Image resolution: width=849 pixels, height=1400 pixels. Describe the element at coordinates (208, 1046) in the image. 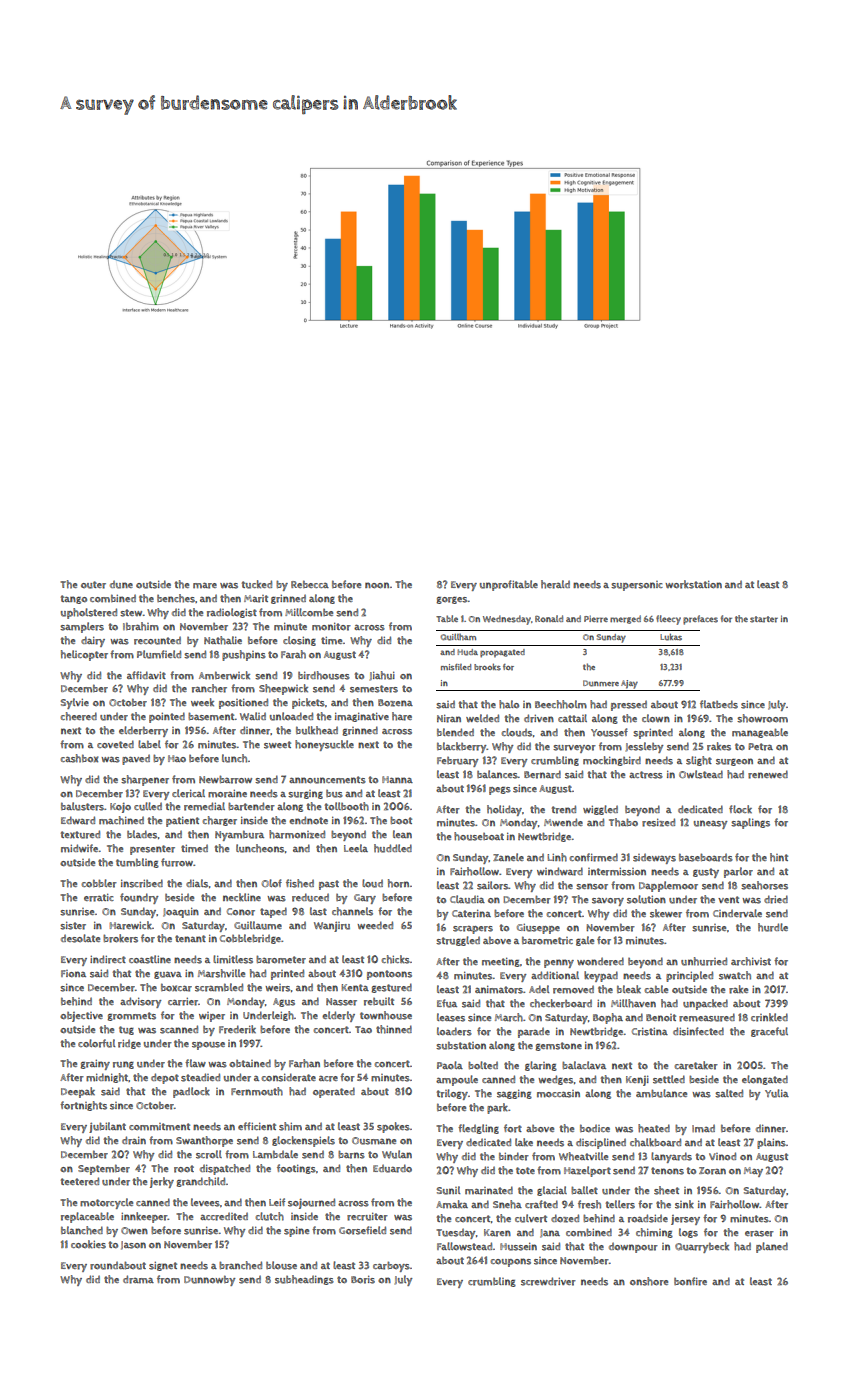

I see `spouse` at that location.
